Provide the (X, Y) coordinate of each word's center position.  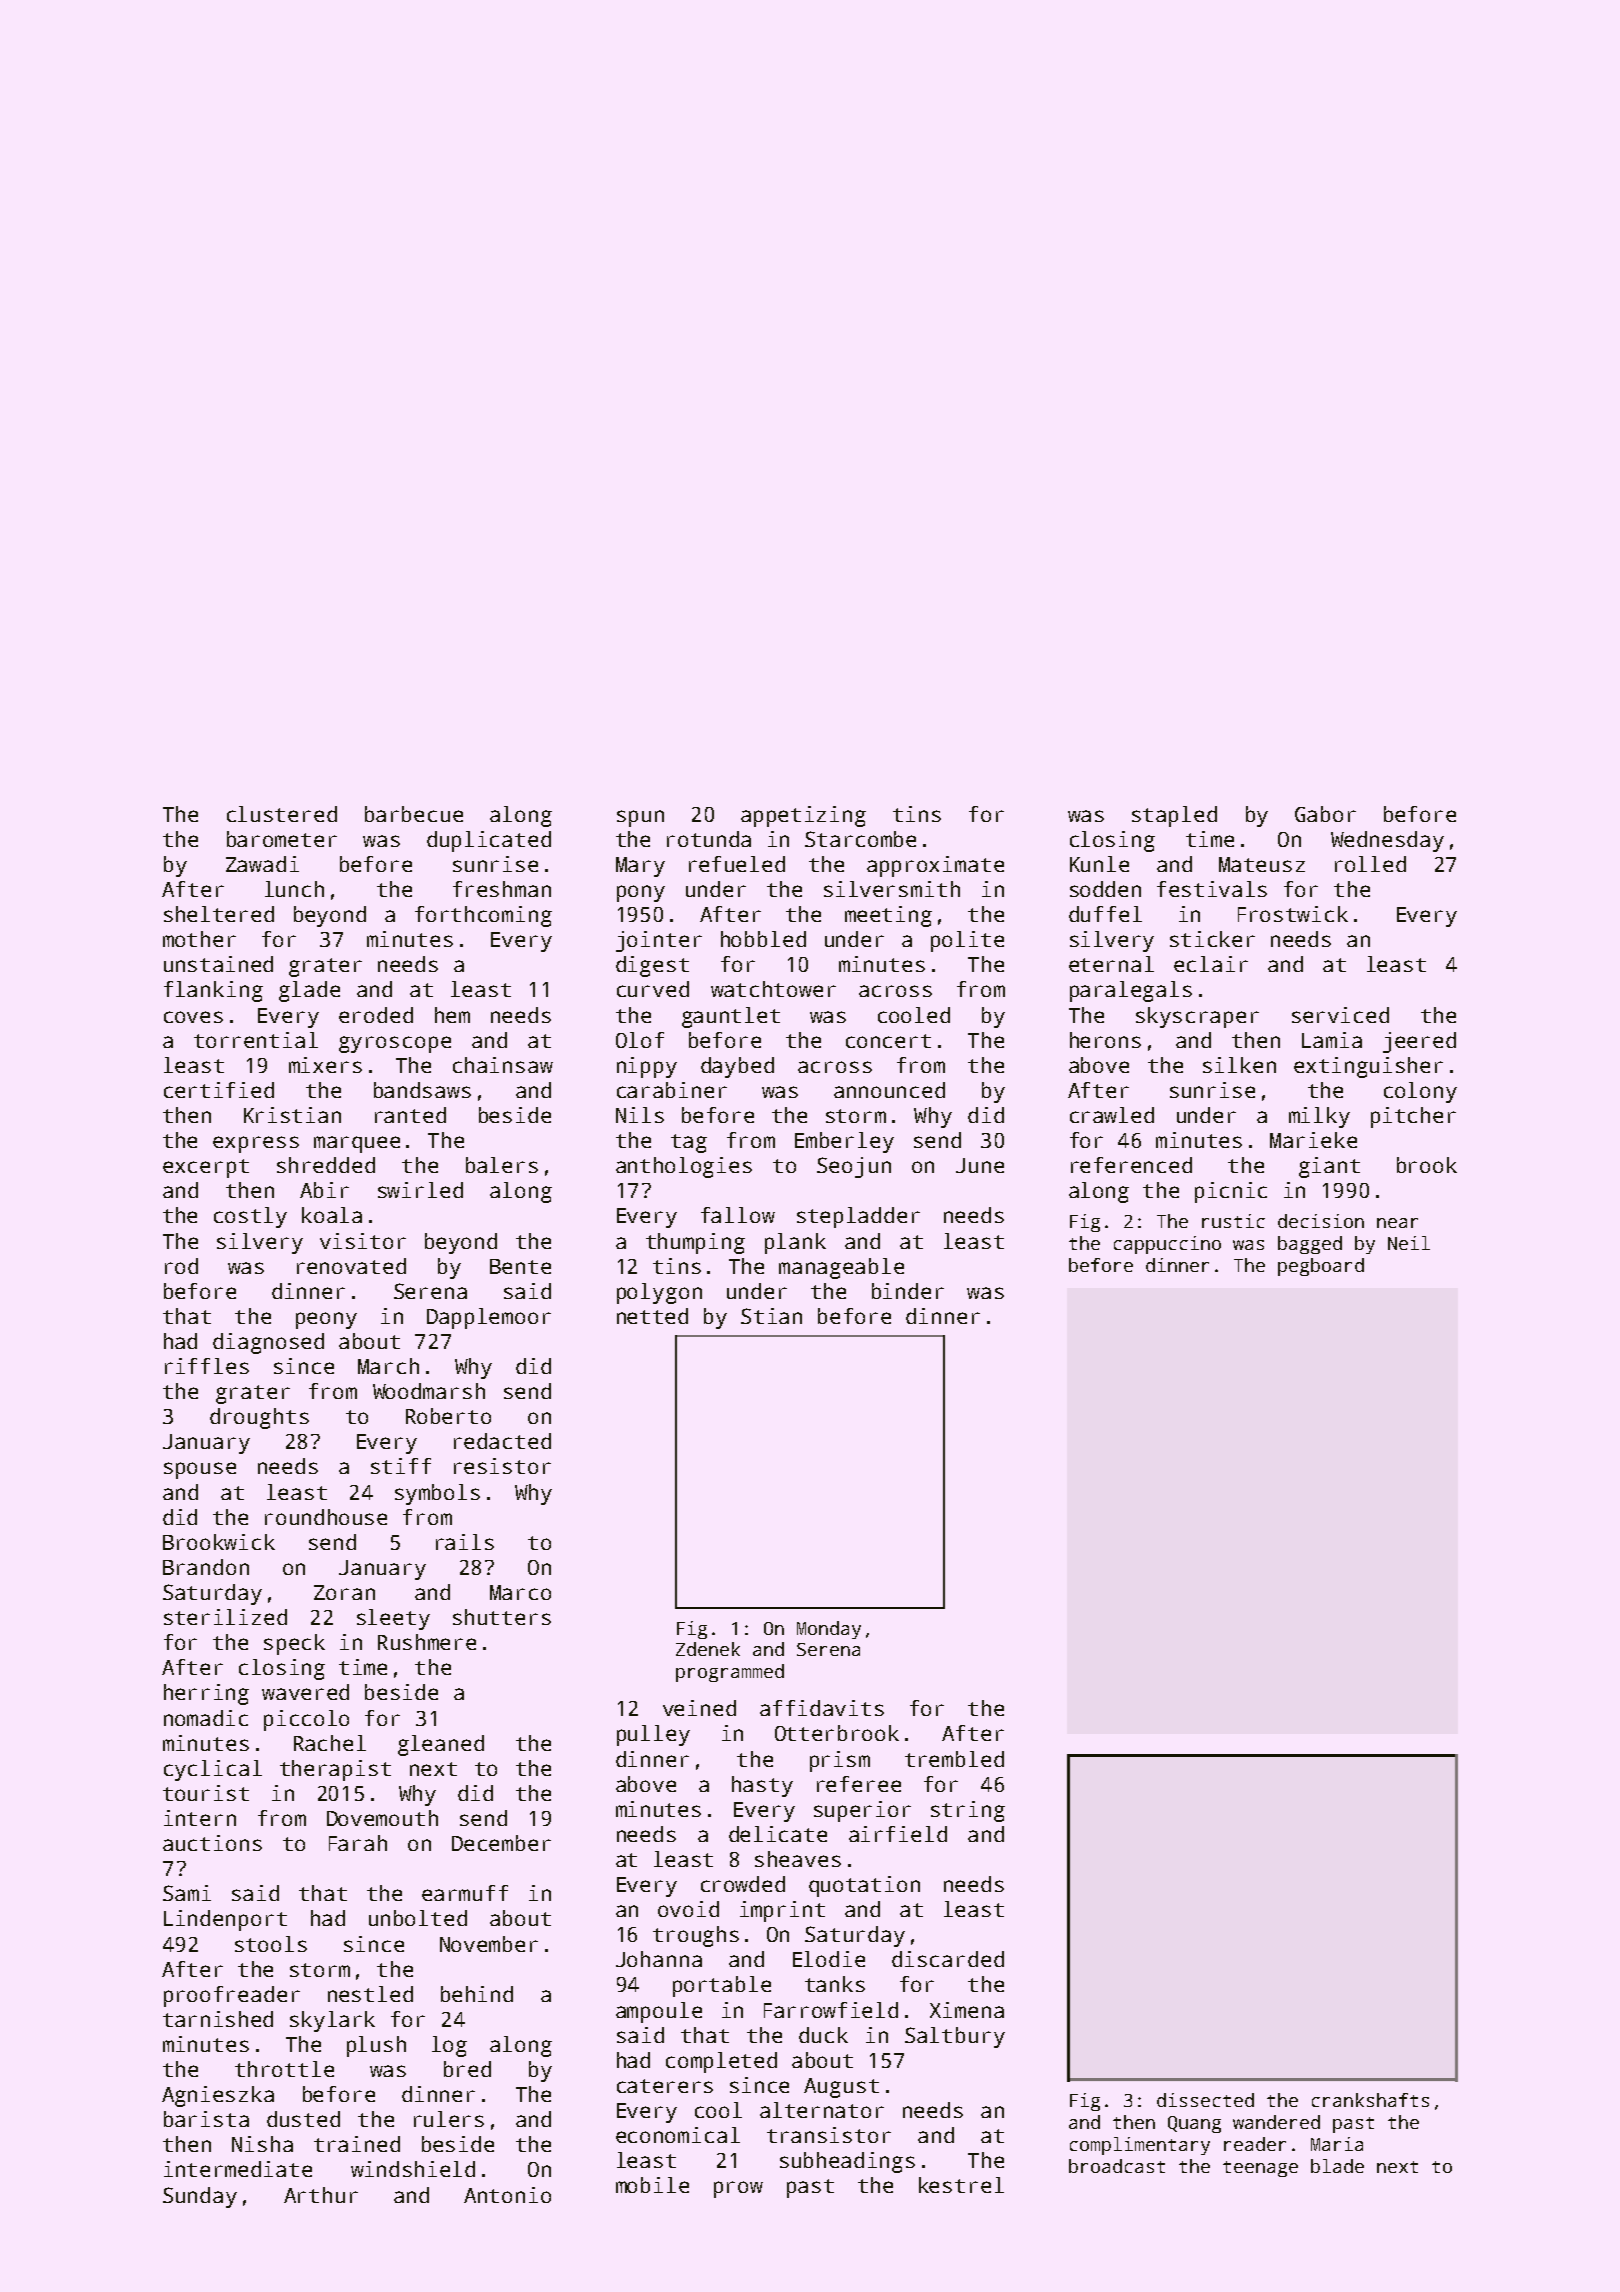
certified (219, 1090)
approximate (935, 866)
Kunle (1099, 864)
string (968, 1811)
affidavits (822, 1708)
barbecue (414, 814)
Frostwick (1293, 914)
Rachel (330, 1743)
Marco (520, 1592)
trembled (954, 1759)
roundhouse (326, 1517)
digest (652, 966)
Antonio (507, 2195)
